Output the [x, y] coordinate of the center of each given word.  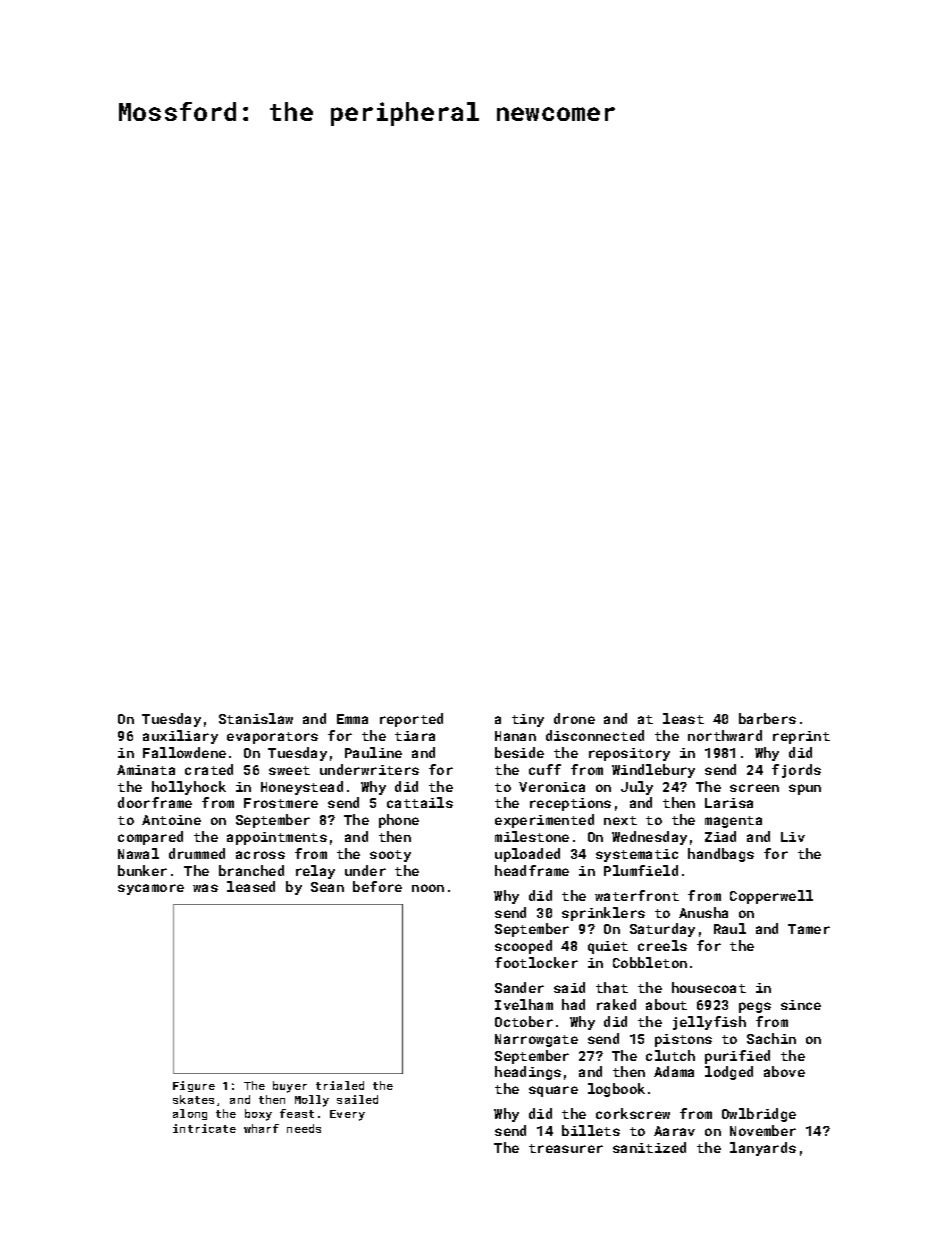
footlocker [536, 962]
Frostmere [281, 803]
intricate [204, 1128]
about [666, 1004]
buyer [290, 1087]
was [205, 888]
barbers [767, 718]
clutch [670, 1055]
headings [528, 1073]
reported [411, 720]
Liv [793, 837]
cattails [420, 802]
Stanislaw [256, 718]
